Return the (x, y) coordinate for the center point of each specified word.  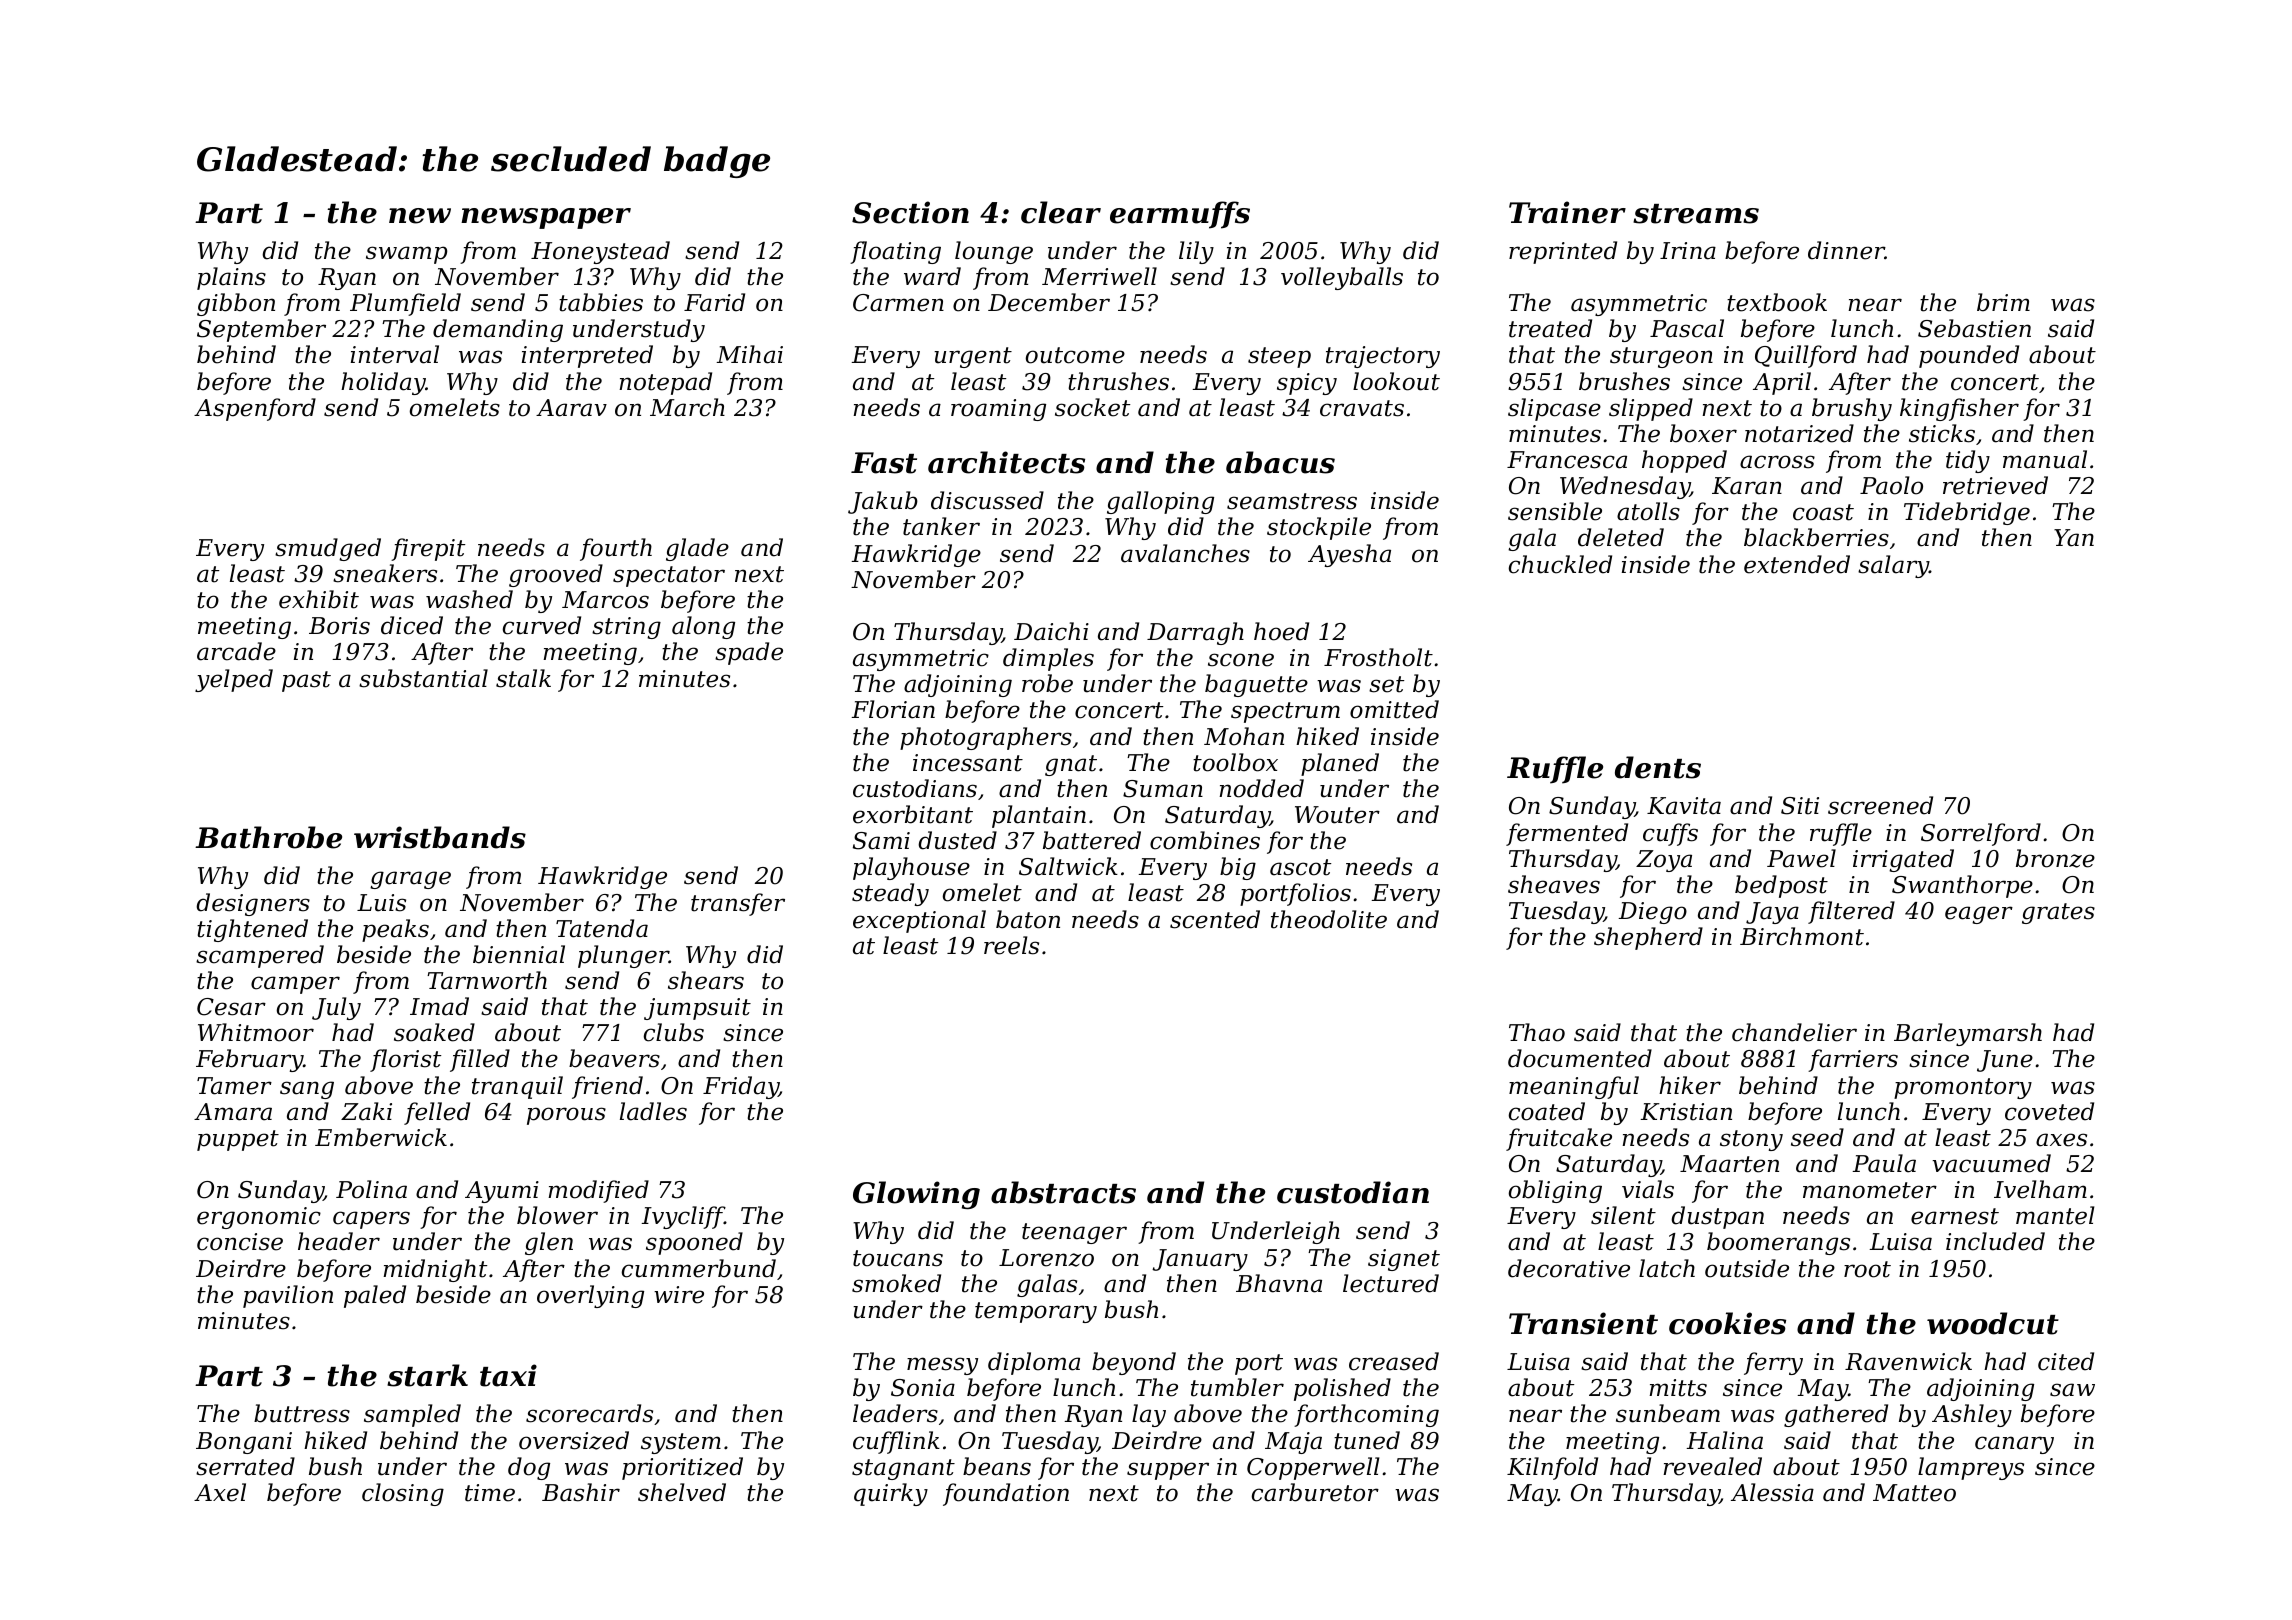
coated (1547, 1111)
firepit (428, 549)
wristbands (440, 837)
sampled (412, 1415)
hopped (1684, 461)
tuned (1367, 1440)
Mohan (1244, 736)
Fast (884, 463)
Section (910, 212)
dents (1658, 767)
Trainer (1567, 212)
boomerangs (1778, 1243)
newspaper (546, 218)
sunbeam (1668, 1413)
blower (557, 1215)
